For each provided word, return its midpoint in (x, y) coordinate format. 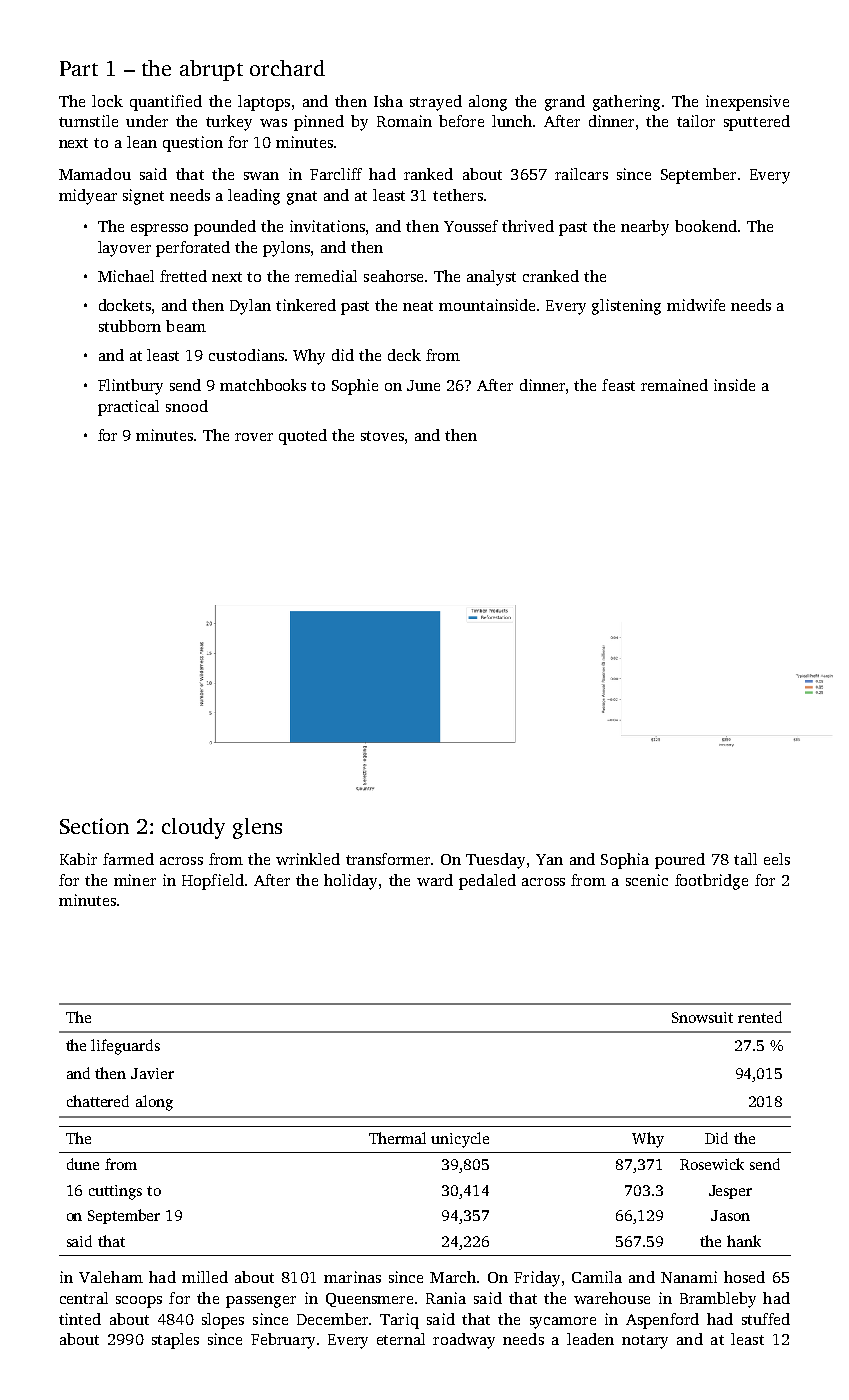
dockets (125, 305)
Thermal (397, 1138)
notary (645, 1342)
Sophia (625, 861)
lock (107, 101)
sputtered (757, 123)
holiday (350, 882)
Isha (388, 101)
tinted (80, 1319)
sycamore (563, 1323)
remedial (326, 276)
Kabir (78, 859)
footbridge (711, 882)
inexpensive (747, 103)
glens (257, 828)
